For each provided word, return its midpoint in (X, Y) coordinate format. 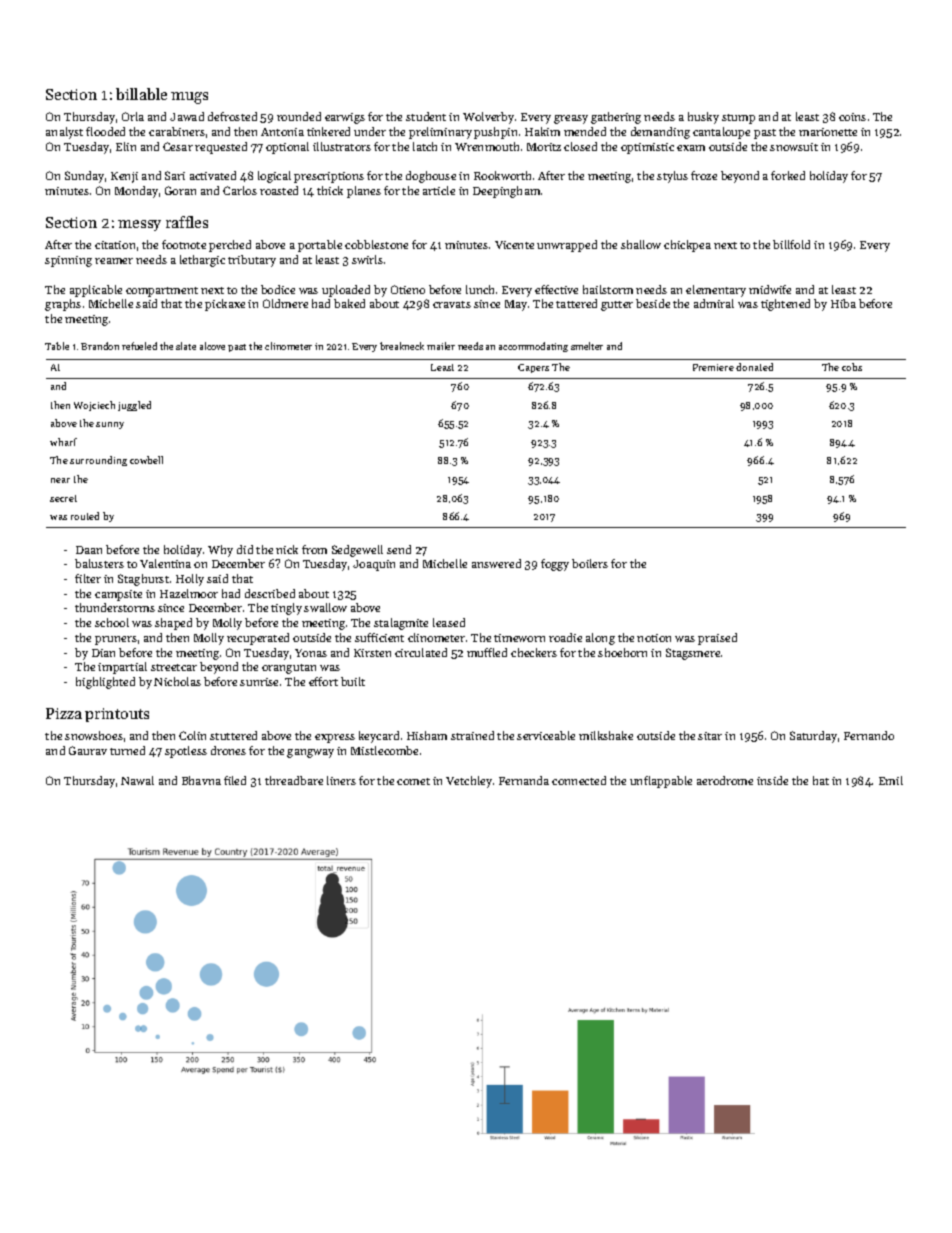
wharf (63, 442)
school (112, 622)
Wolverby (488, 118)
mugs (189, 98)
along (600, 639)
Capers (533, 368)
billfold (791, 244)
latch (425, 146)
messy (139, 225)
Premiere (713, 367)
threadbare (294, 780)
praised (717, 639)
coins (852, 117)
